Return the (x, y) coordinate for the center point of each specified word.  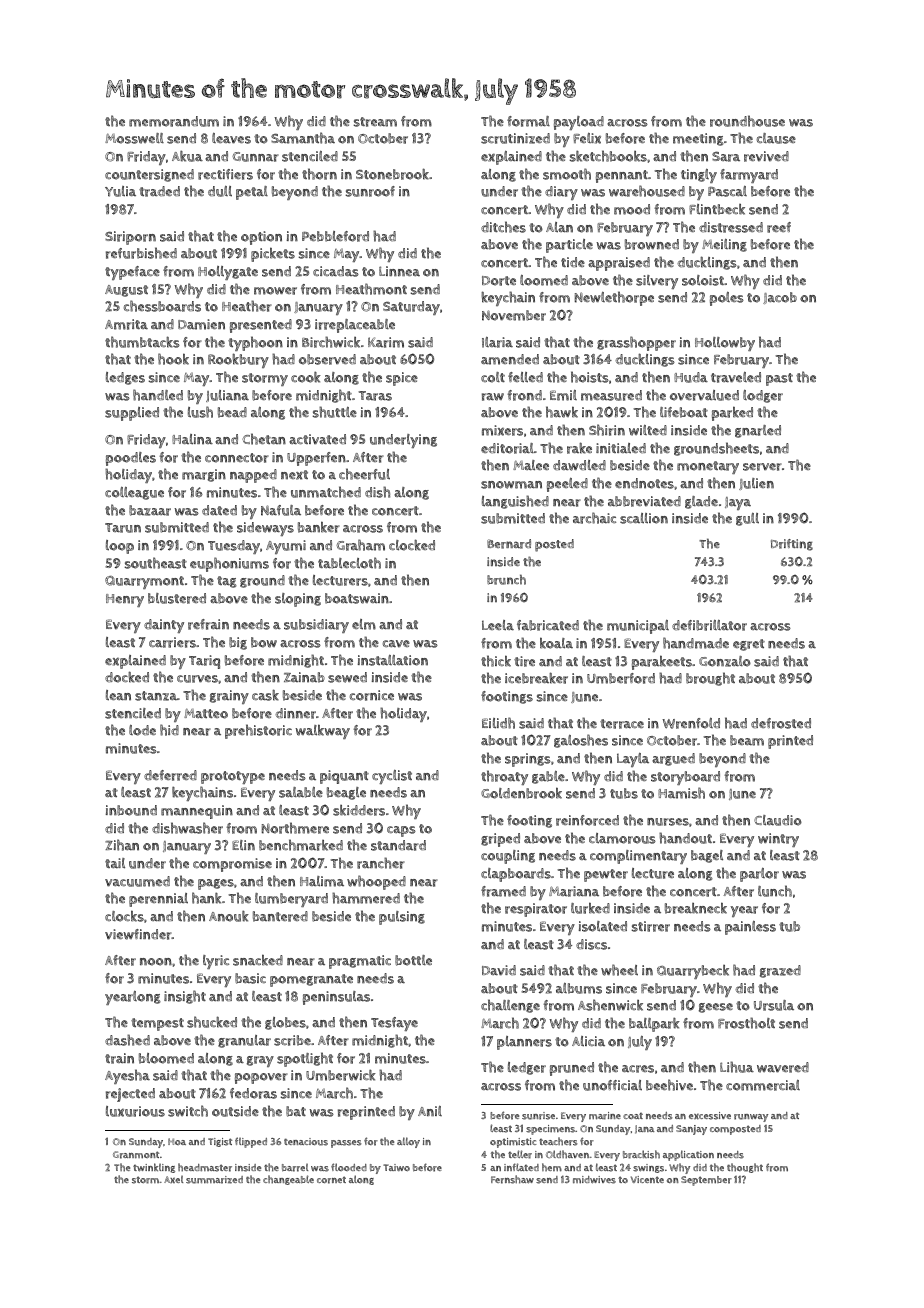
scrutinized (515, 138)
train (119, 1058)
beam (747, 740)
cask (265, 695)
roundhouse (747, 121)
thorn (319, 174)
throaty (504, 777)
